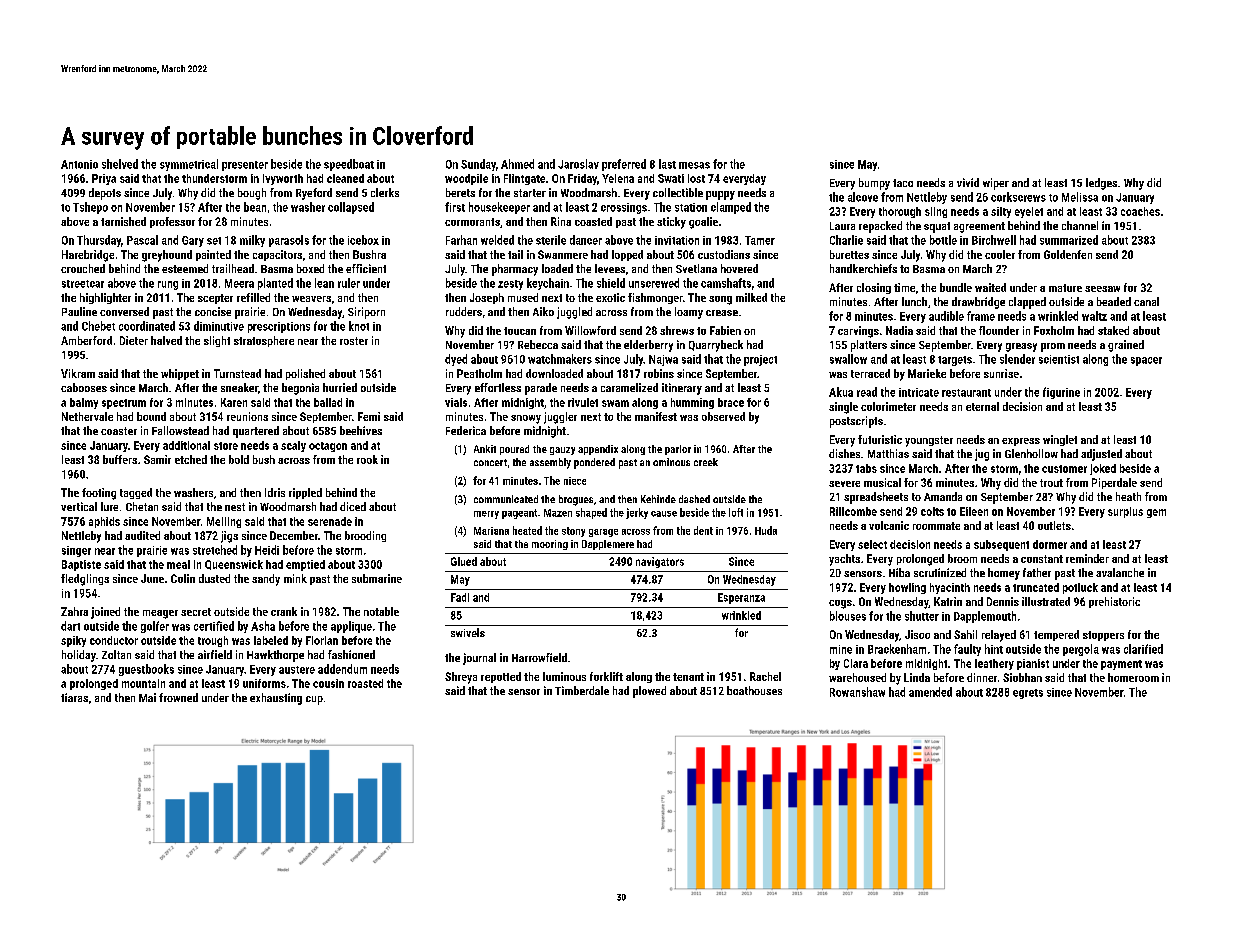 This screenshot has width=1233, height=952. Describe the element at coordinates (1060, 440) in the screenshot. I see `winglet` at that location.
